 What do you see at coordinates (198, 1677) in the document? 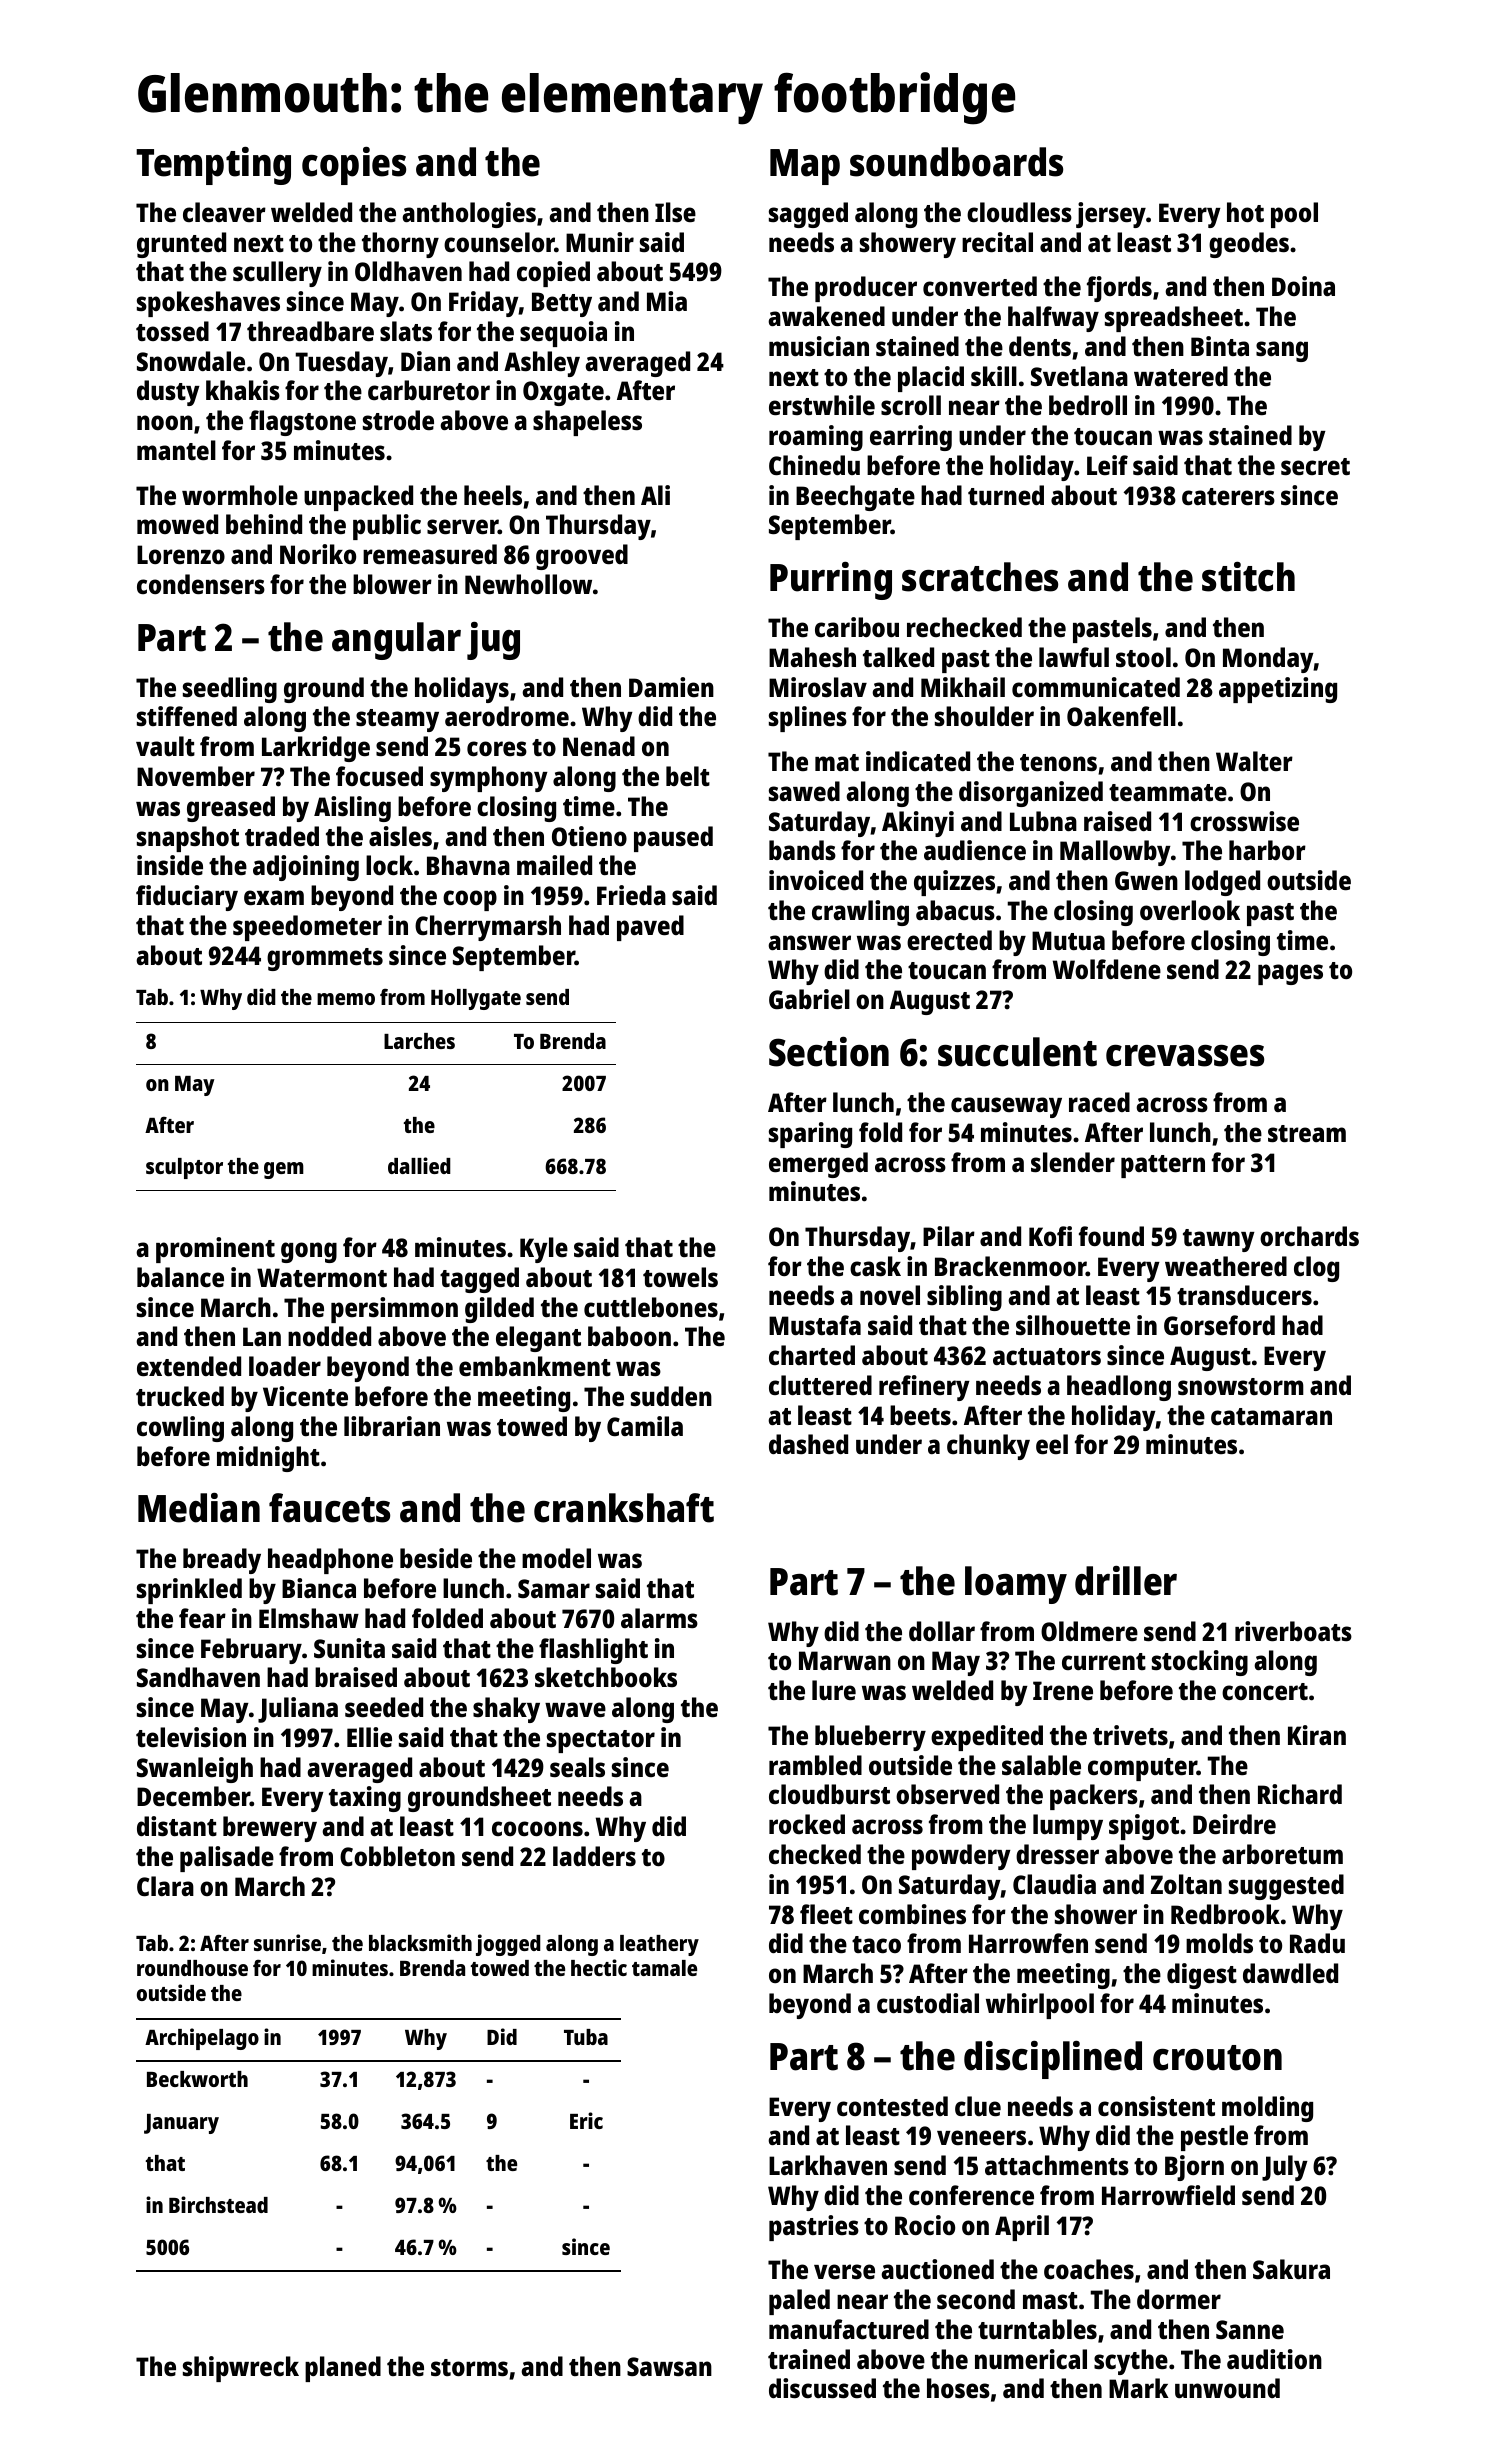
I see `Sandhaven` at bounding box center [198, 1677].
